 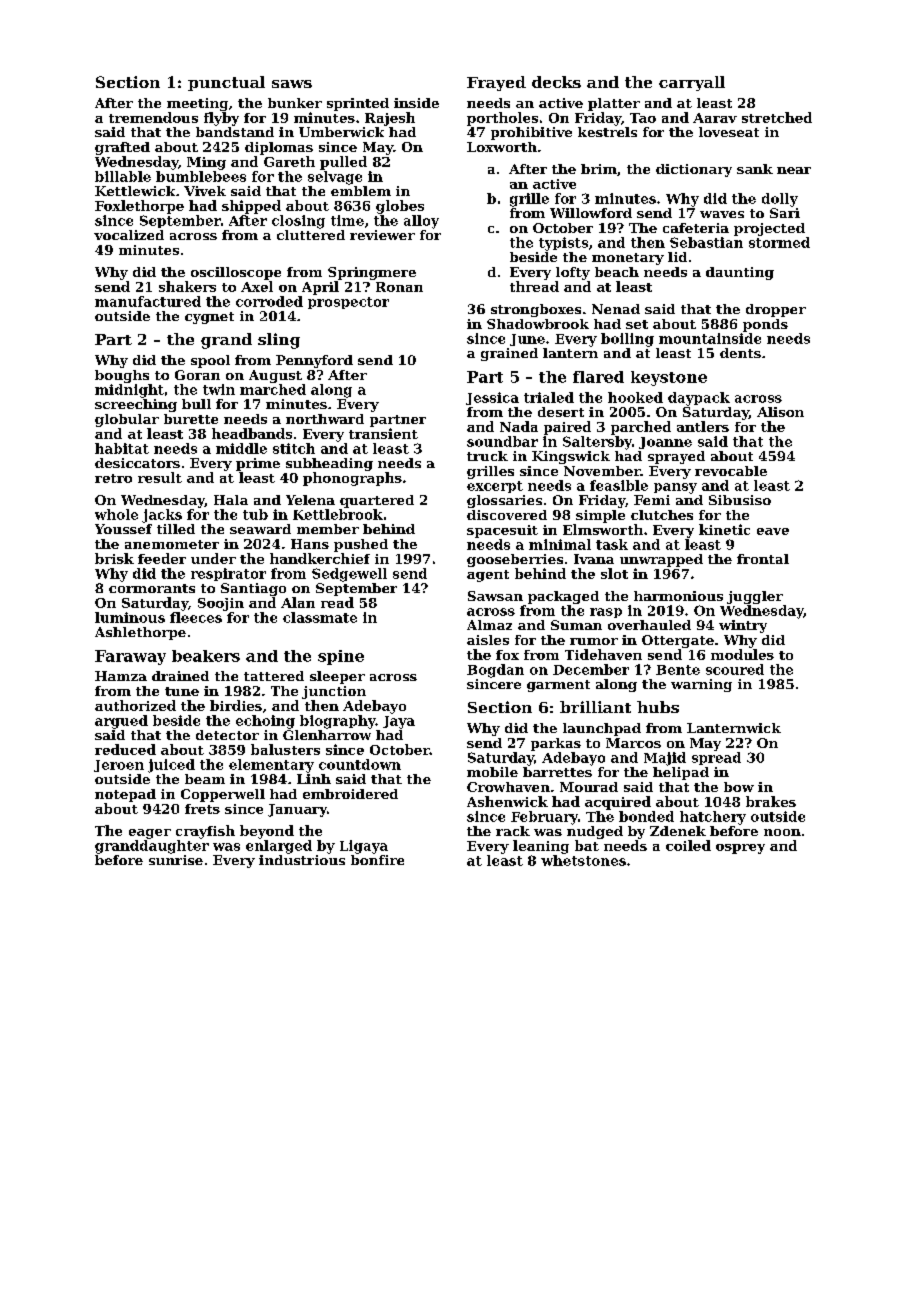 I want to click on antlers, so click(x=703, y=426).
